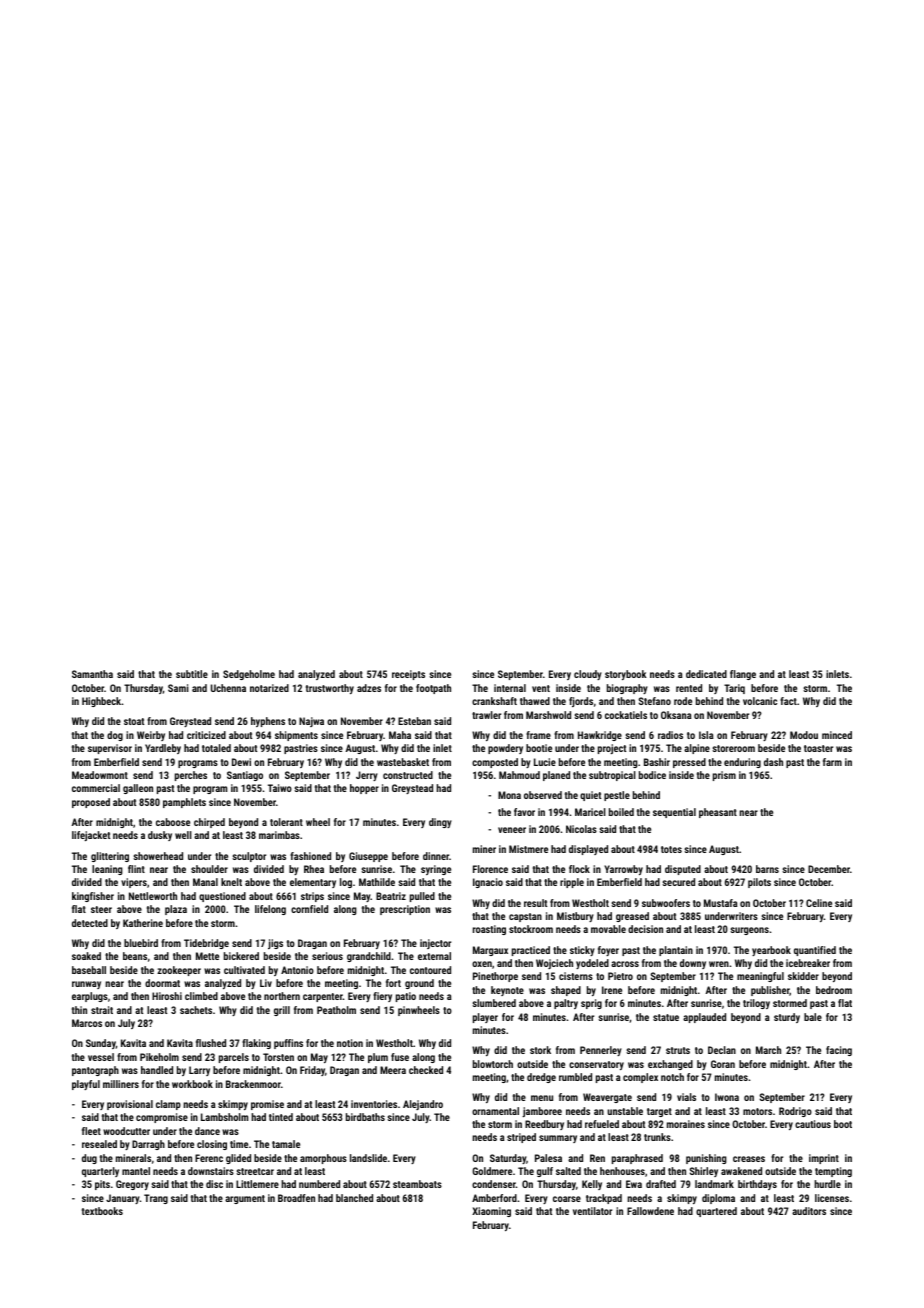 The height and width of the screenshot is (1308, 924). I want to click on woodcutter, so click(126, 1131).
